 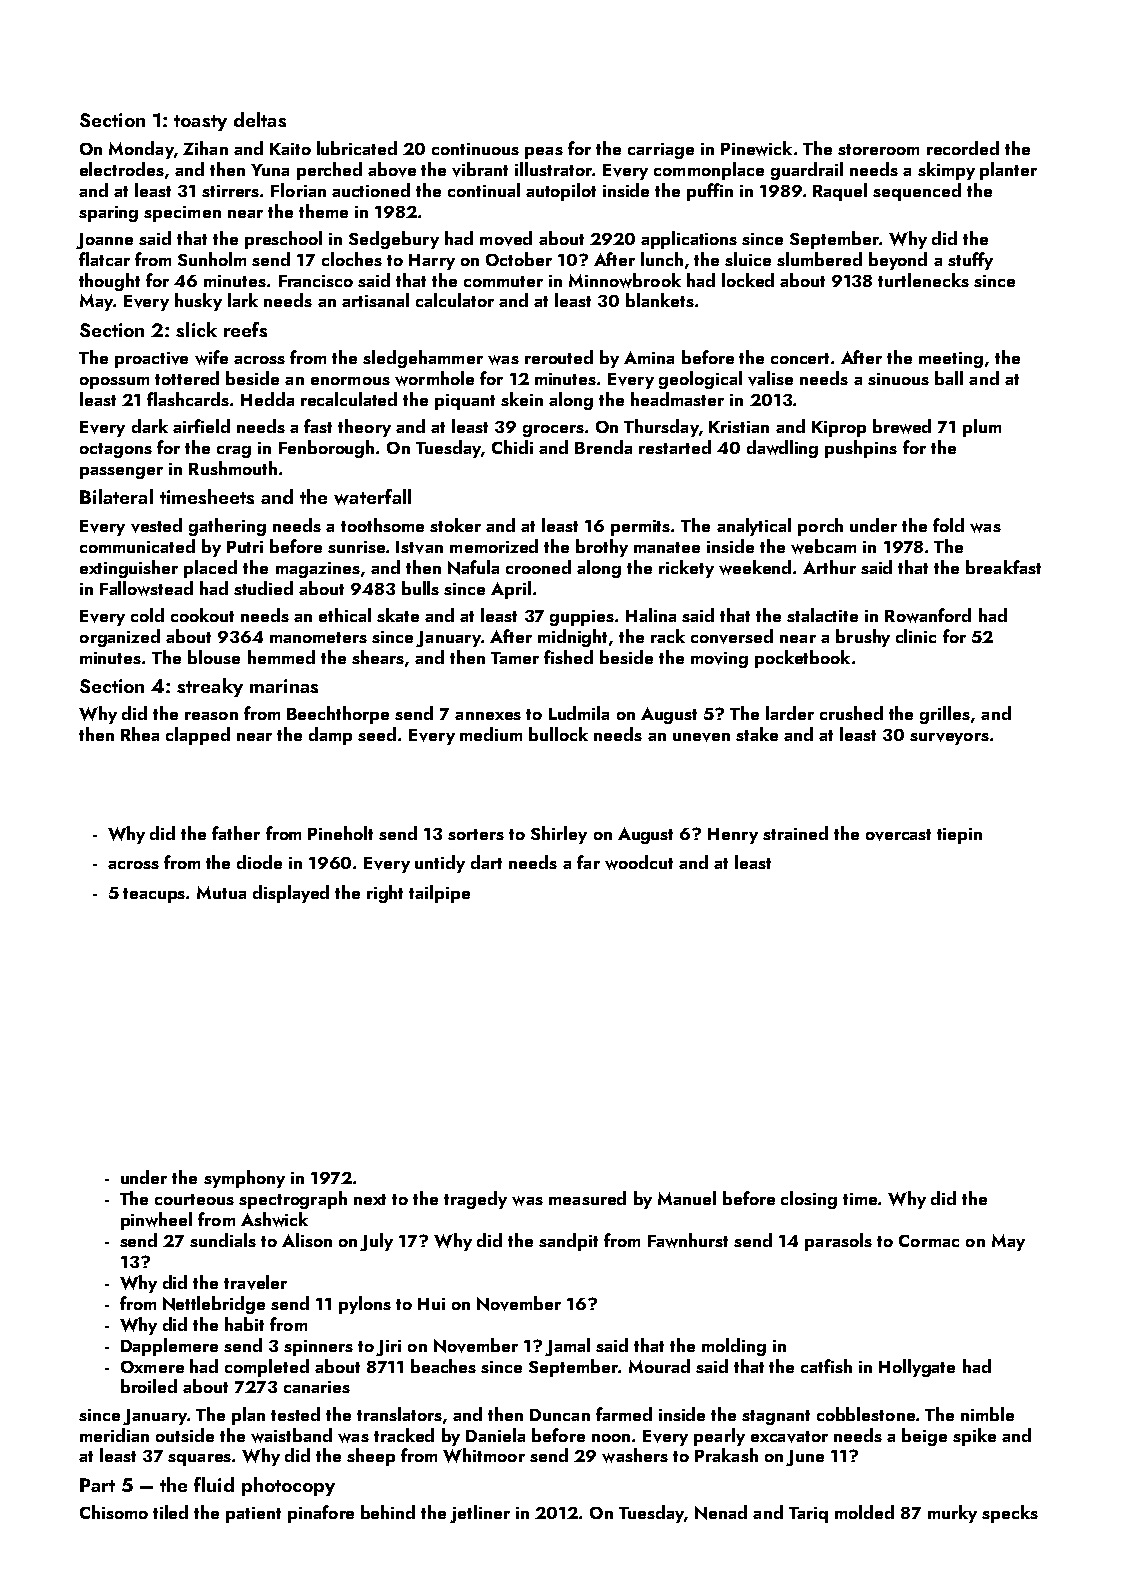 I want to click on fold, so click(x=948, y=525).
